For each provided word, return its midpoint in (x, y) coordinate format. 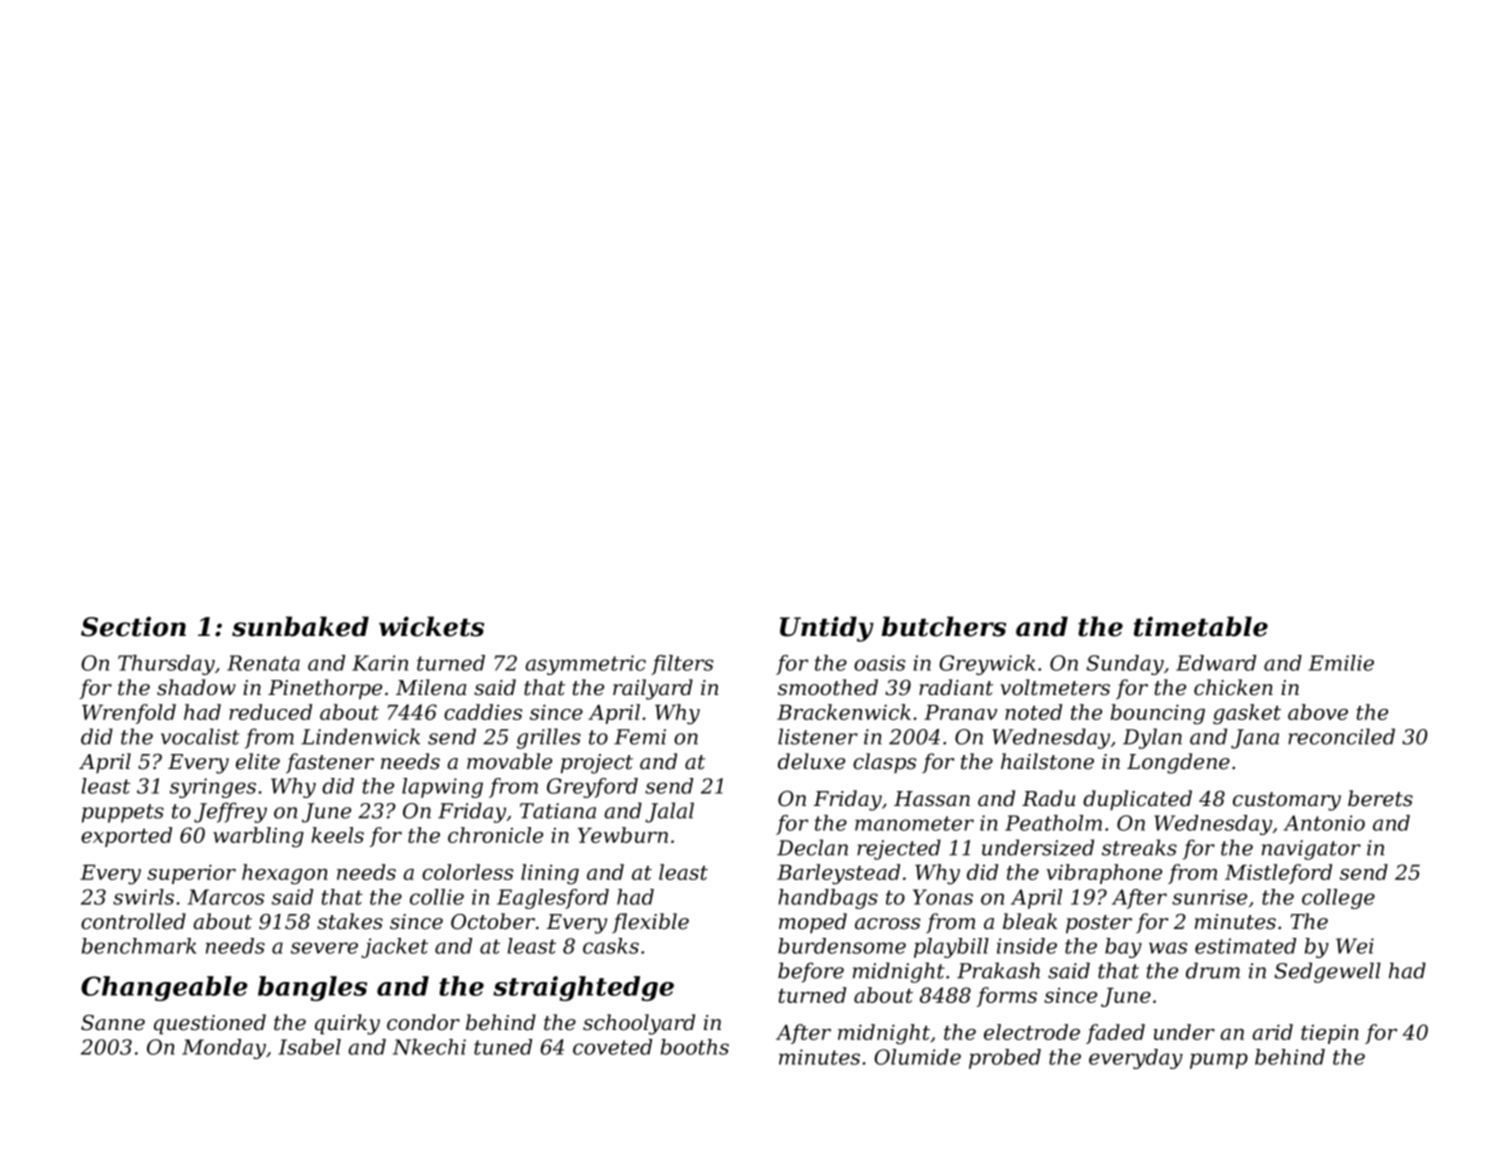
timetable (1201, 626)
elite (258, 761)
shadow (196, 687)
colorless (467, 872)
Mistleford (1278, 874)
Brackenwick (844, 712)
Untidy (827, 629)
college (1338, 899)
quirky (347, 1024)
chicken (1233, 687)
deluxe (811, 761)
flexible (650, 923)
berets (1380, 798)
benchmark (139, 946)
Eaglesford (553, 899)
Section (133, 626)
